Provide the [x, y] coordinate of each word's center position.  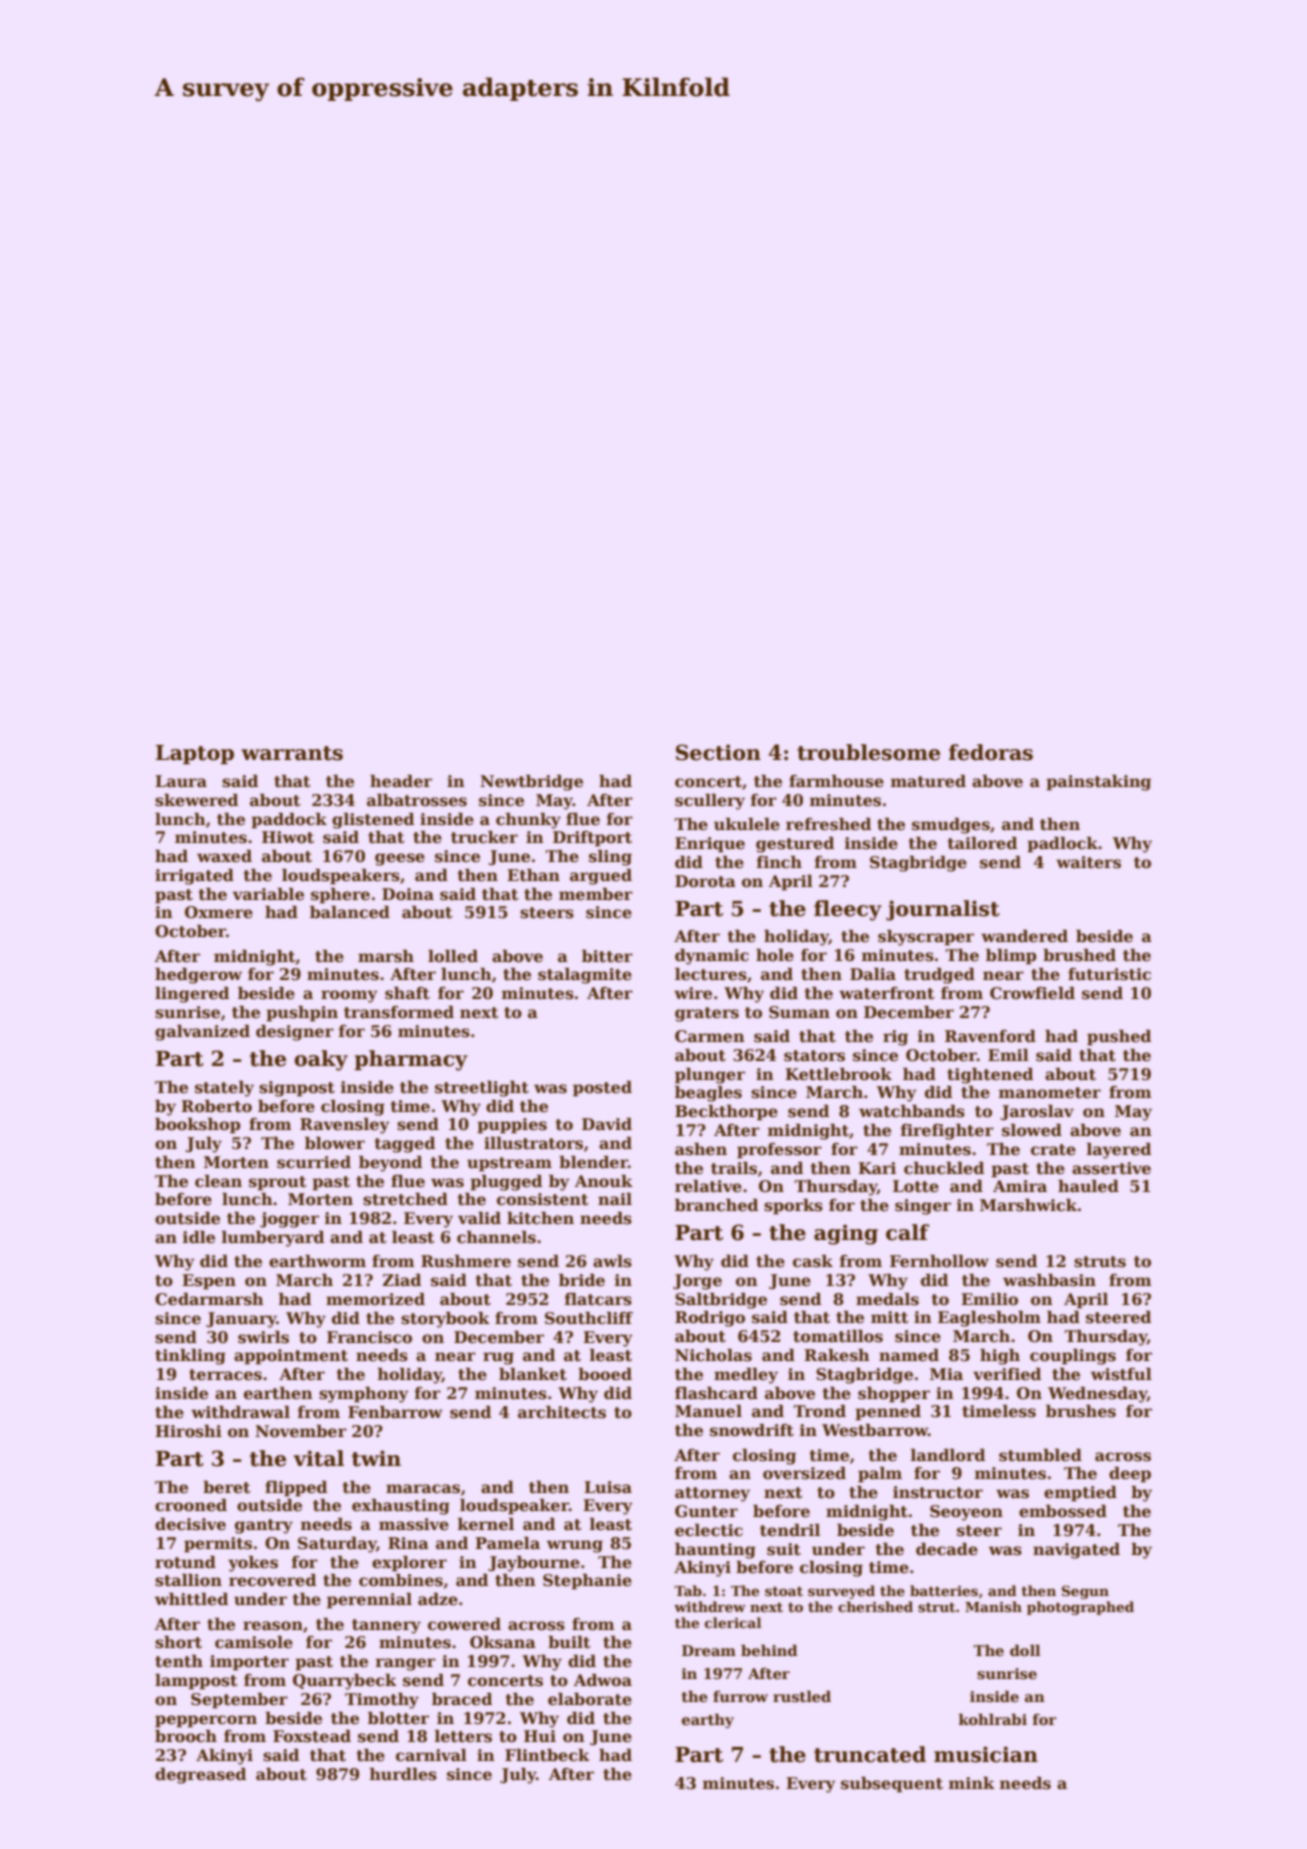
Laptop [195, 754]
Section [718, 752]
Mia [946, 1374]
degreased [200, 1776]
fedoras [991, 752]
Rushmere [466, 1261]
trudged [939, 976]
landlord [948, 1455]
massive [414, 1524]
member [596, 894]
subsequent [892, 1785]
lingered [192, 995]
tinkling [190, 1357]
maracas [423, 1489]
